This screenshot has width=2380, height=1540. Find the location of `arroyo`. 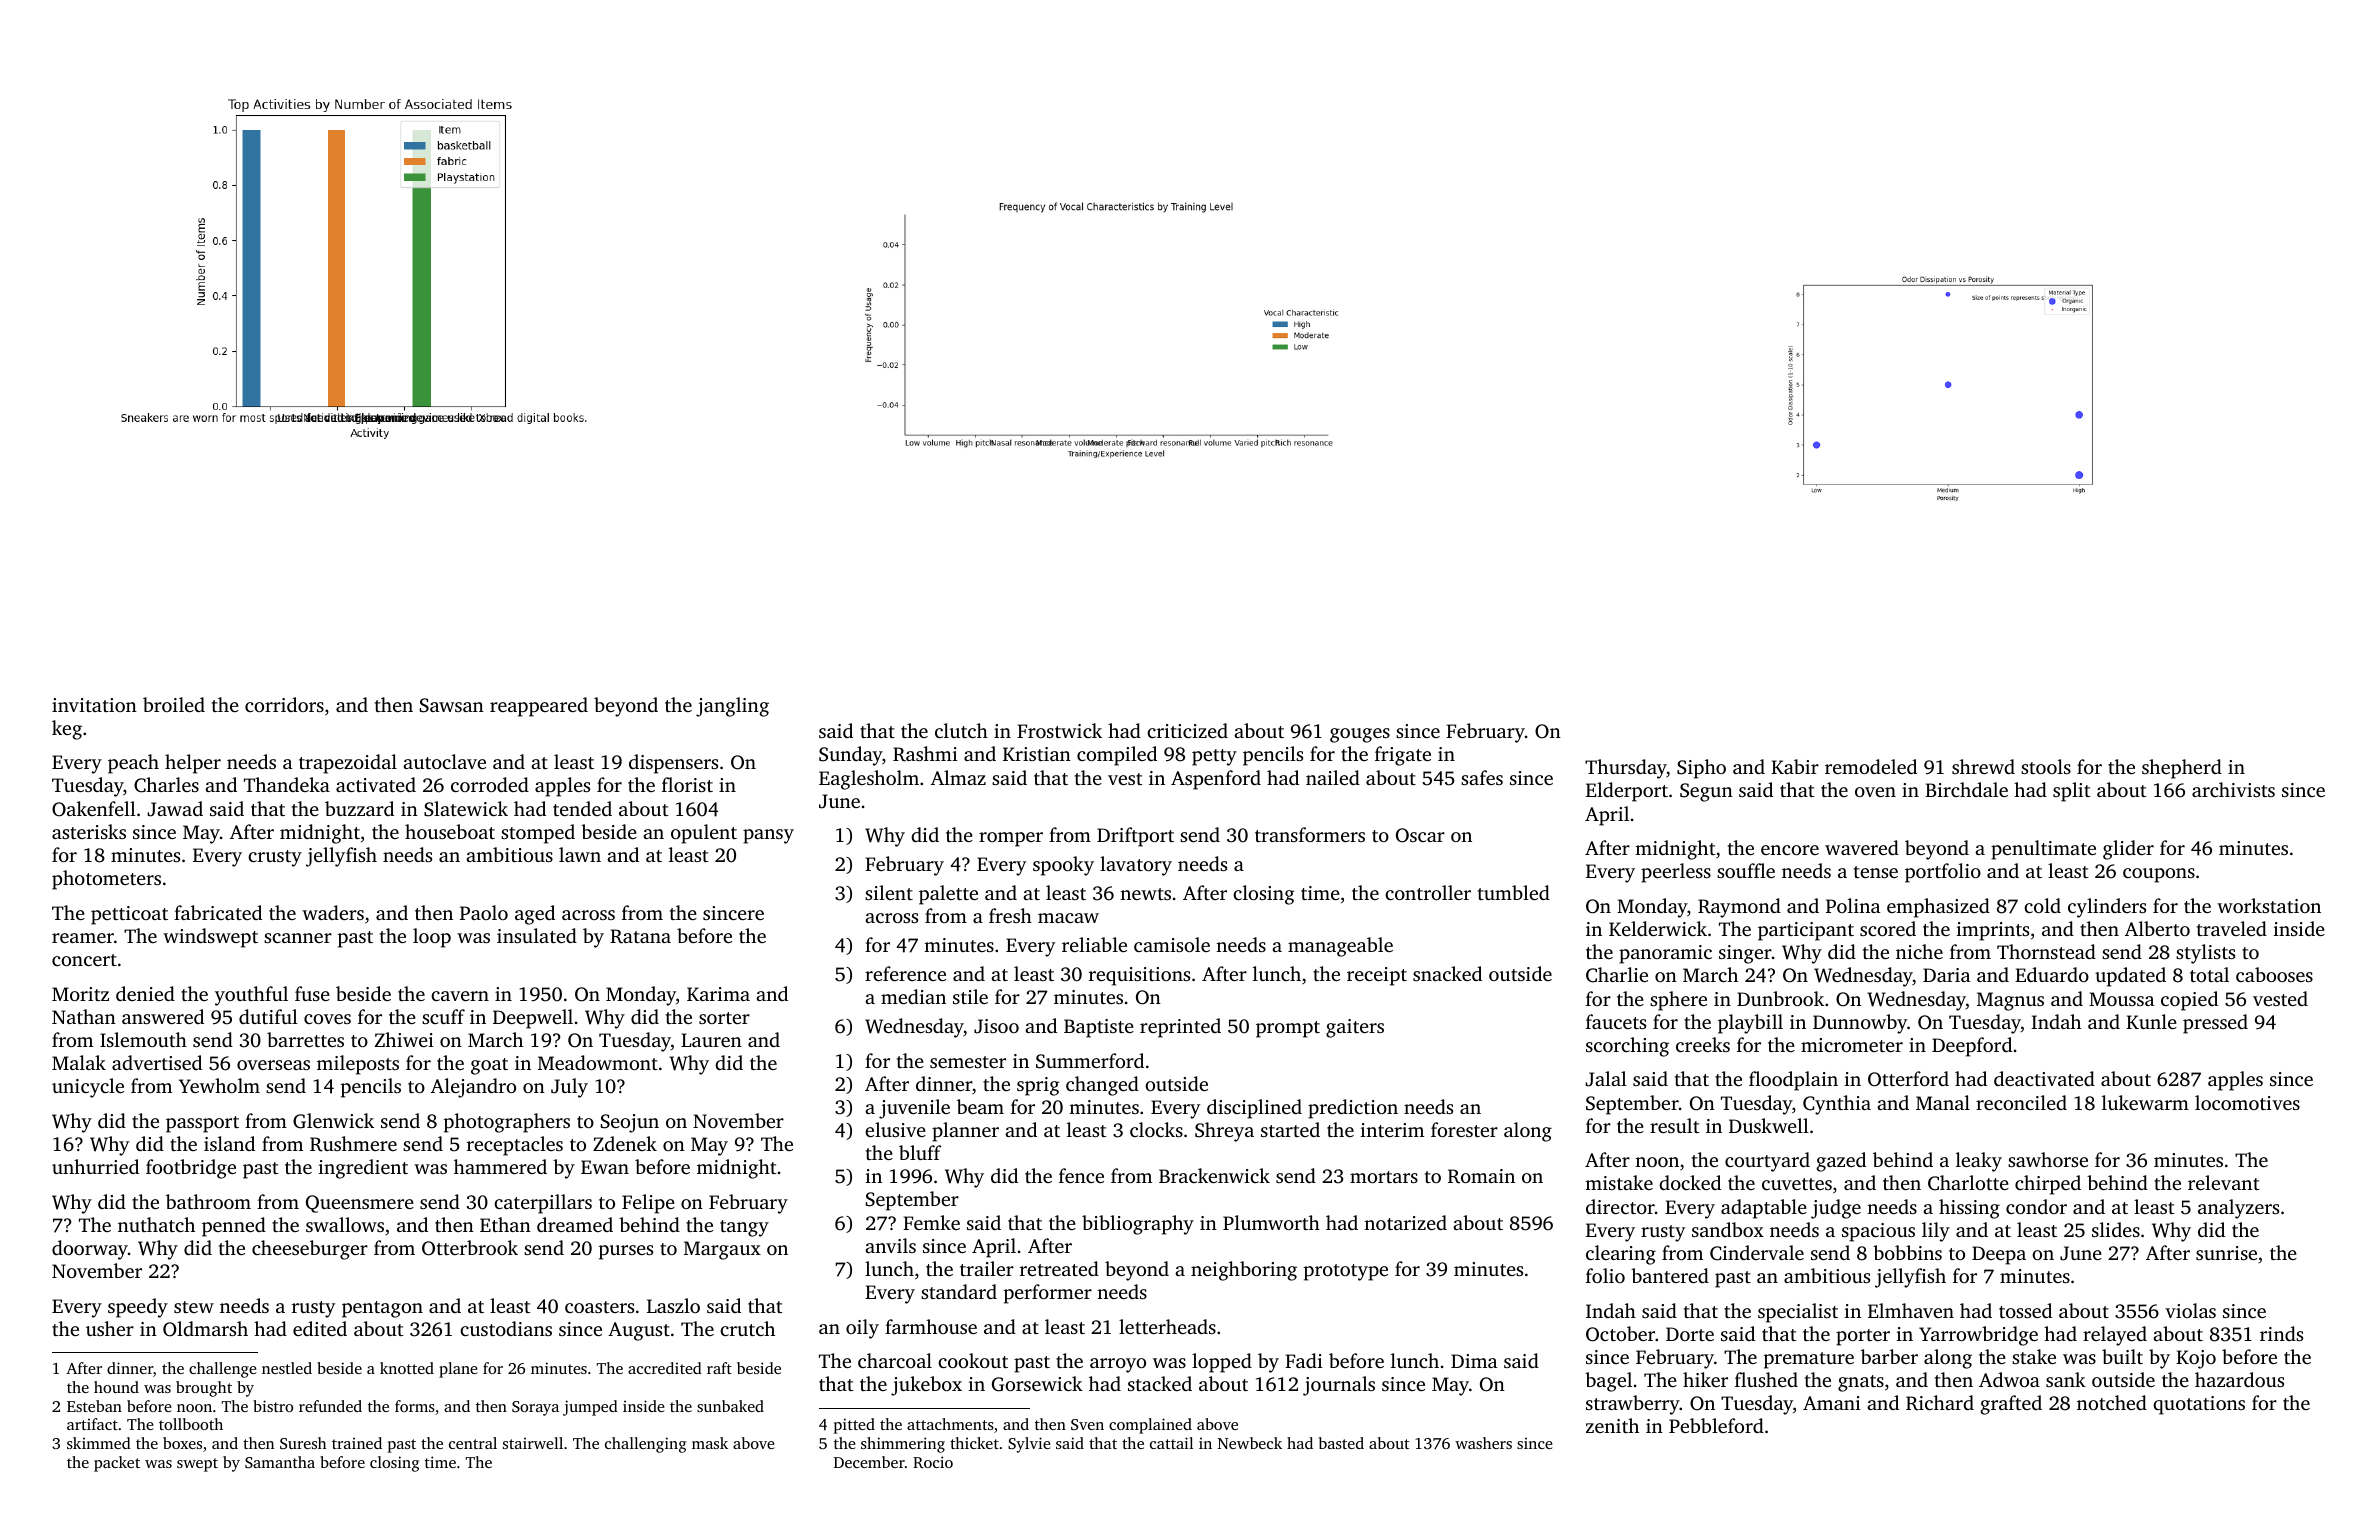

arroyo is located at coordinates (1118, 1365).
